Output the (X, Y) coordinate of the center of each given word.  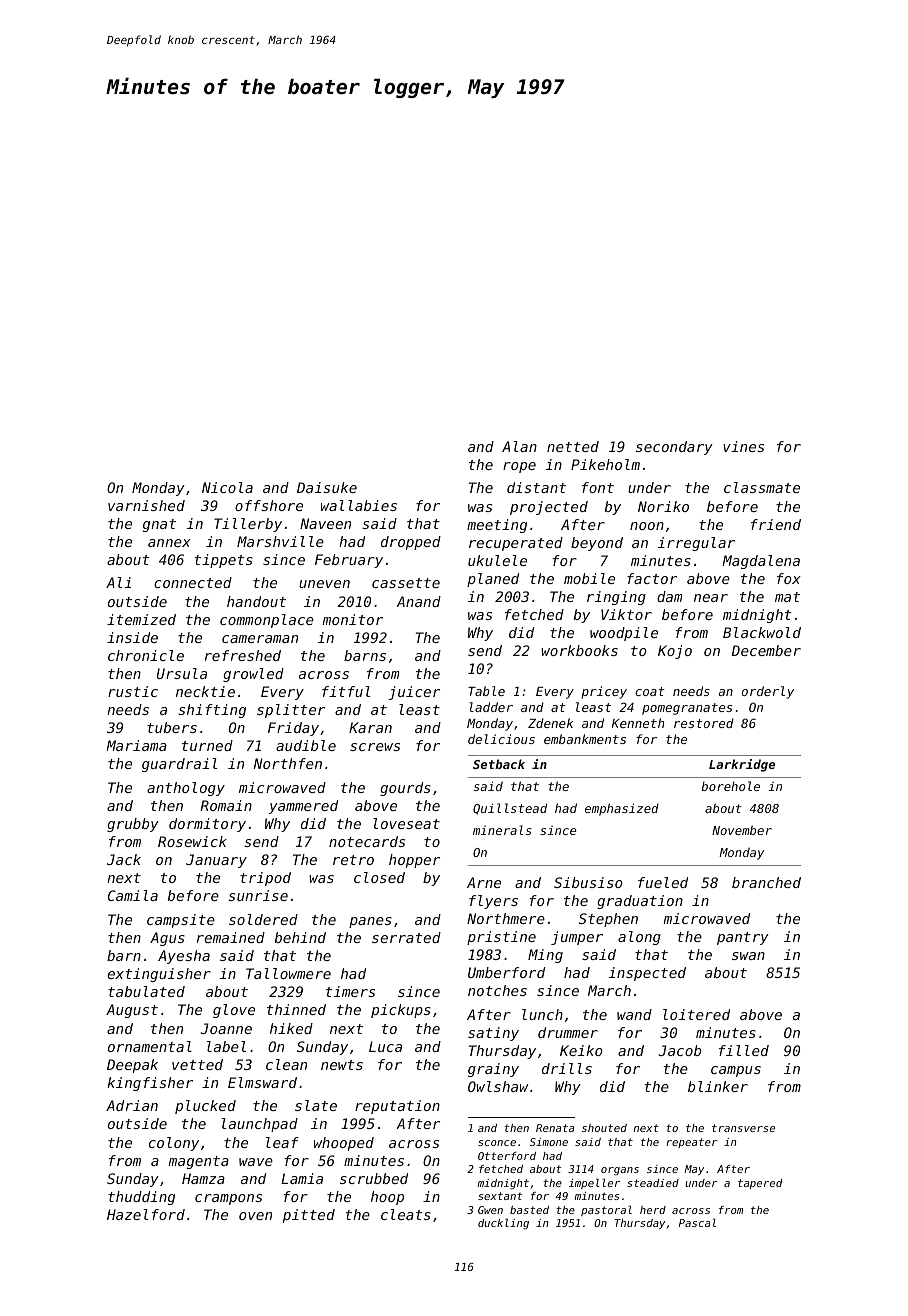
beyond (597, 544)
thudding (141, 1198)
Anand (419, 601)
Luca (385, 1046)
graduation (640, 902)
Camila (133, 895)
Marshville (280, 541)
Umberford (506, 972)
